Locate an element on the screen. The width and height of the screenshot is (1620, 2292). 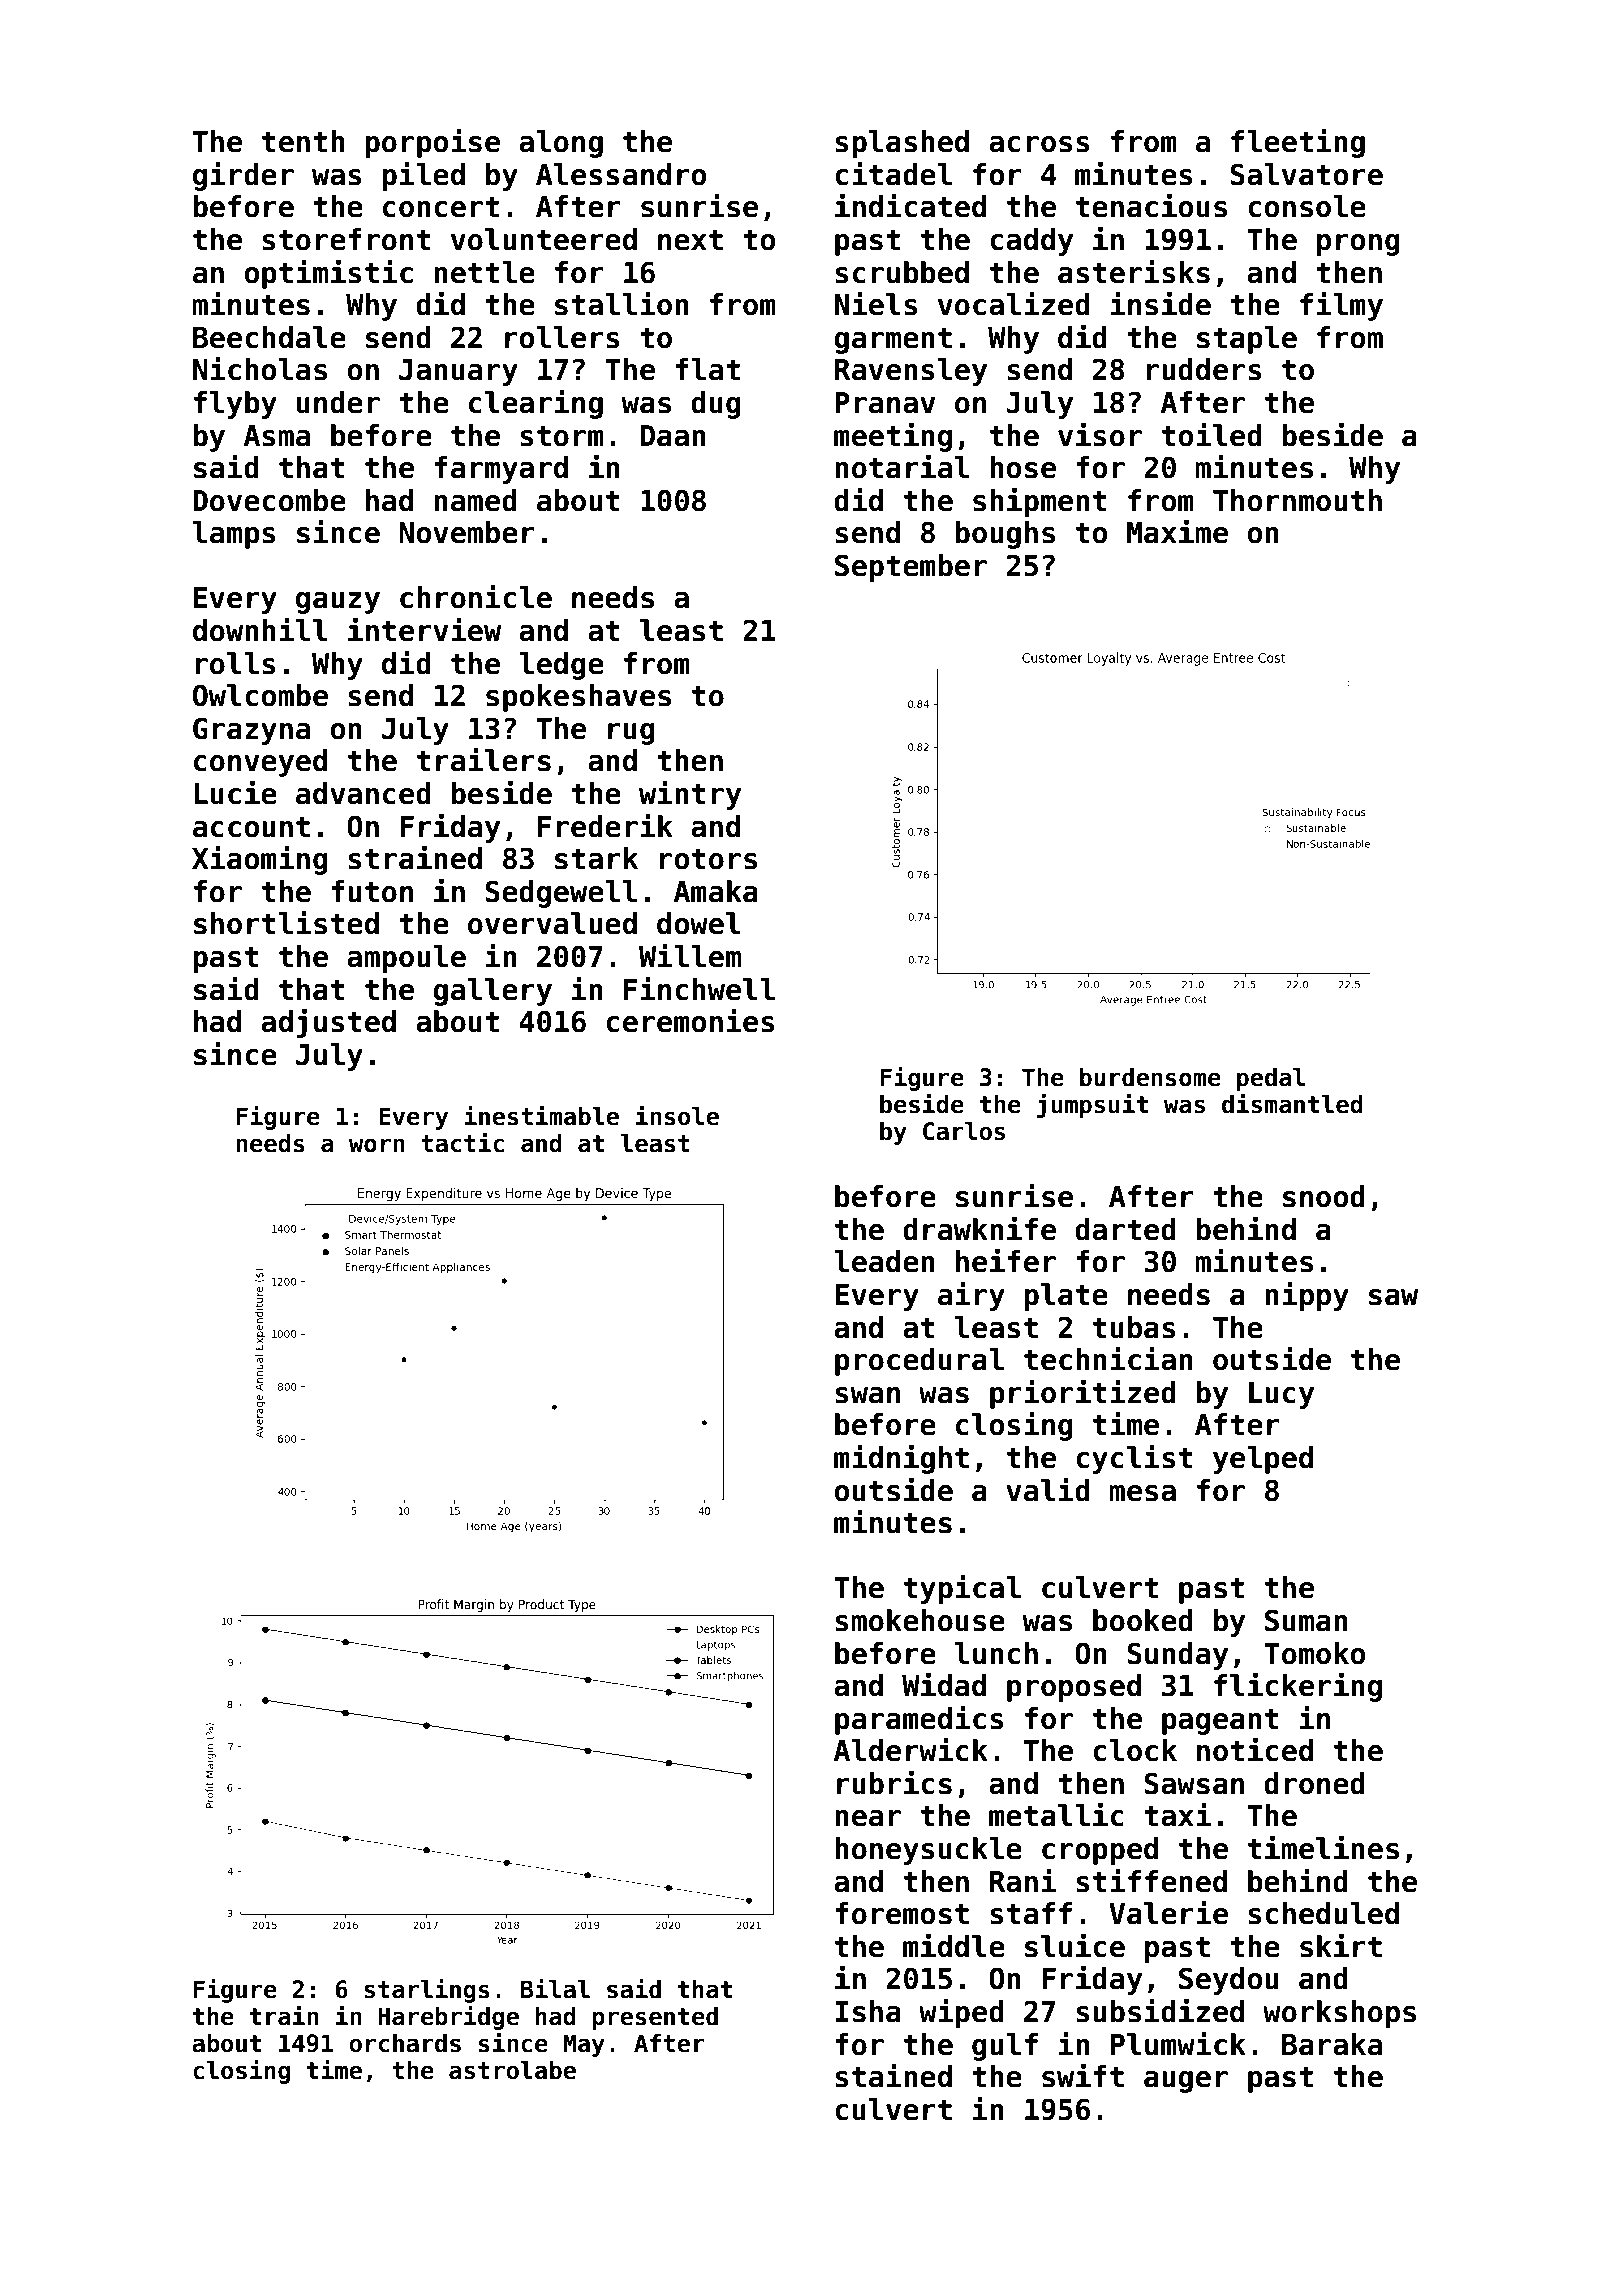
yelped is located at coordinates (1263, 1460).
